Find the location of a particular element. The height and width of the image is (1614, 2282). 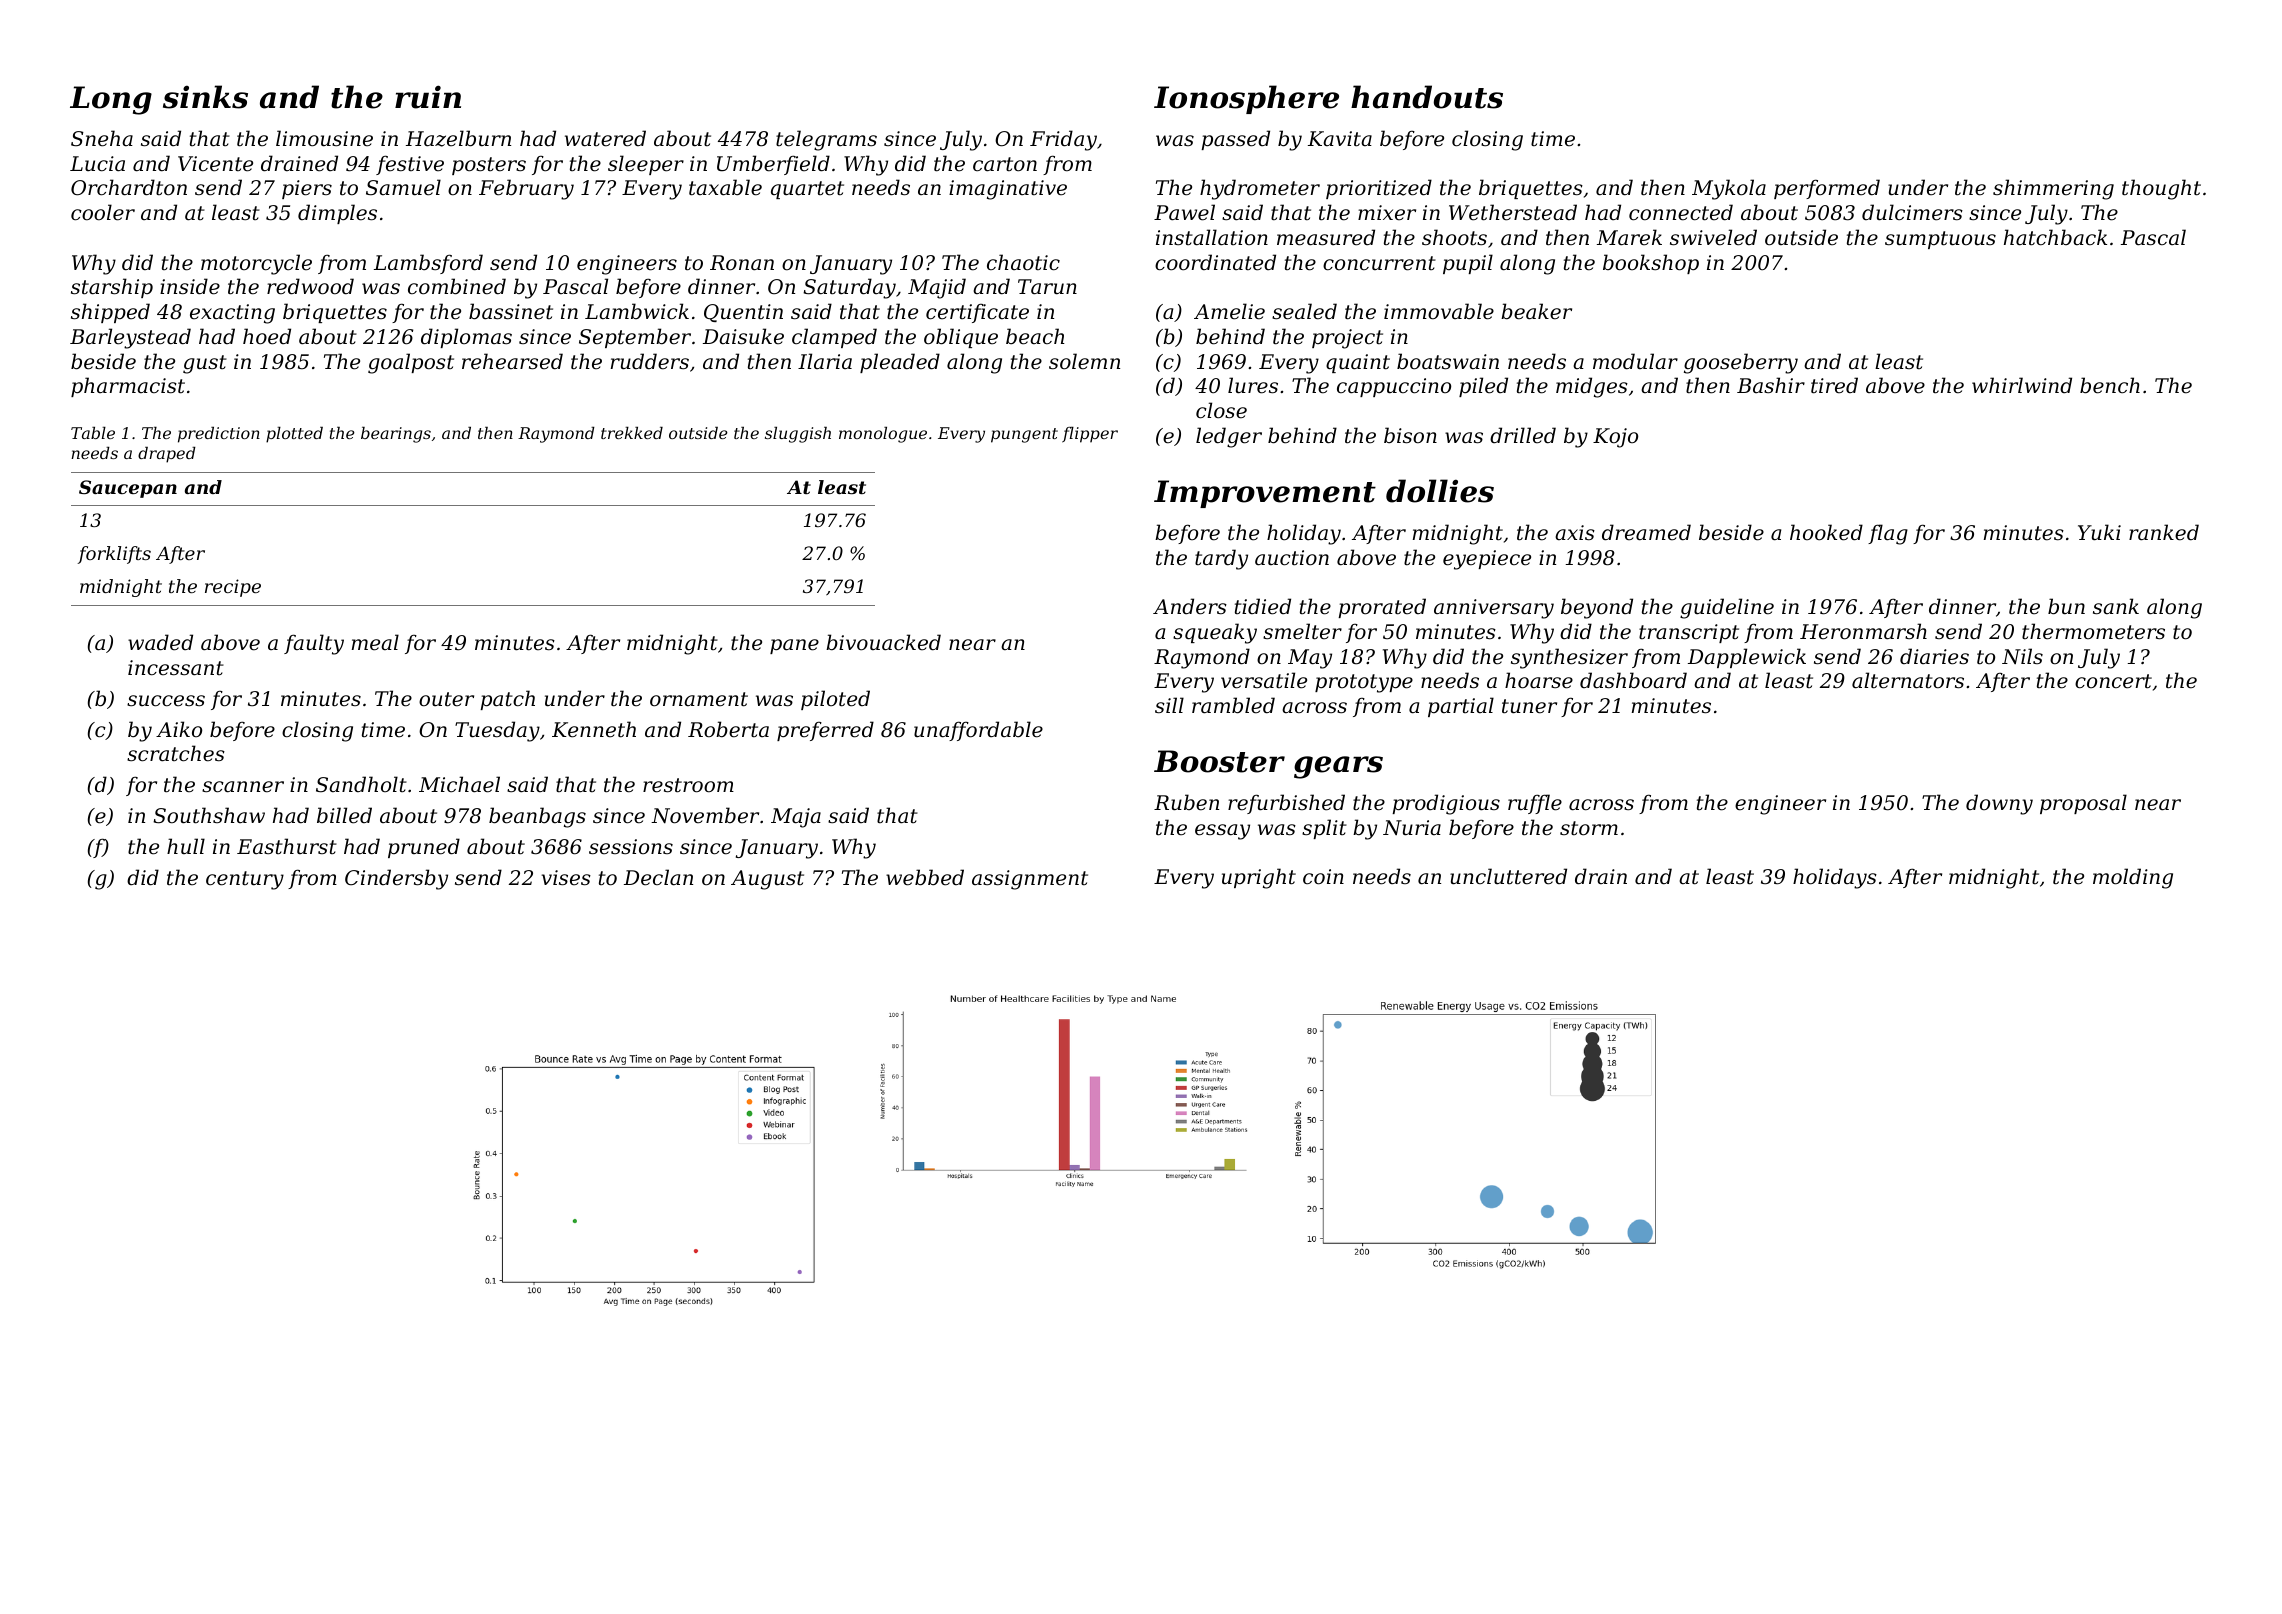

Improvement is located at coordinates (1265, 494).
